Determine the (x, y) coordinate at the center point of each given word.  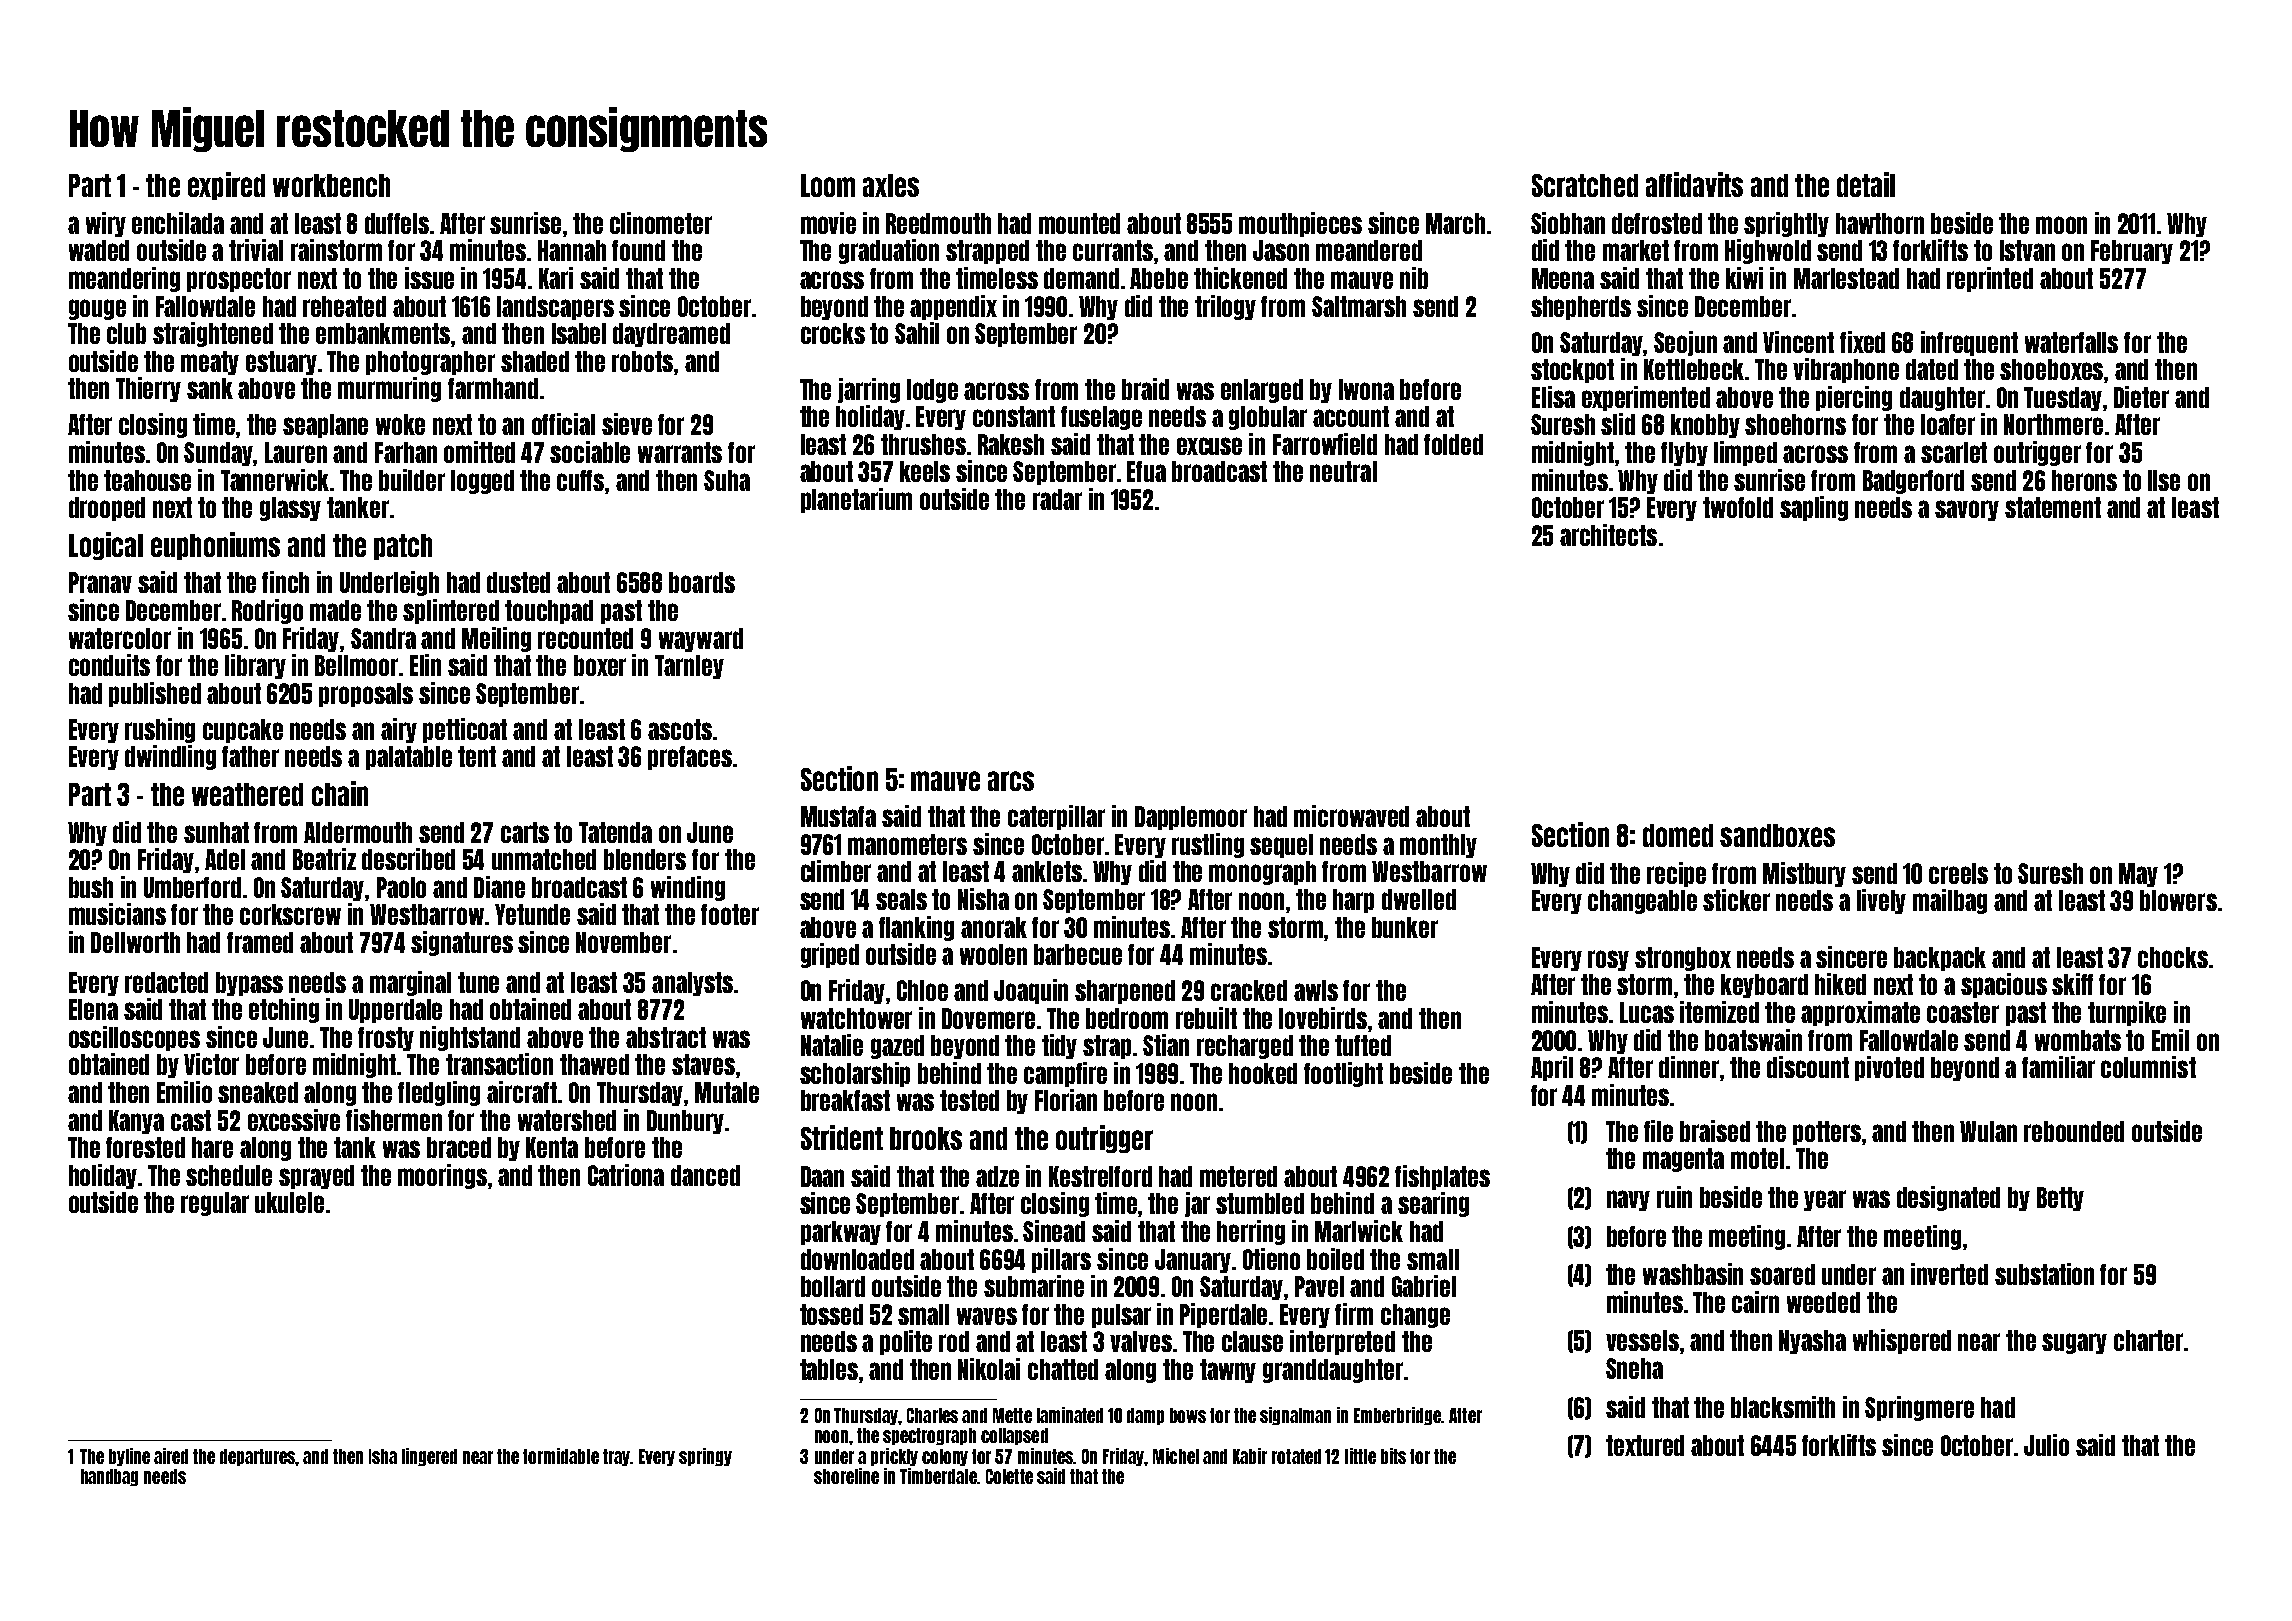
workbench (331, 185)
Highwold (1768, 251)
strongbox (1683, 959)
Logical (106, 546)
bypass (249, 984)
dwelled (1419, 899)
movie (828, 223)
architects (1608, 535)
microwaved (1351, 816)
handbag (109, 1477)
